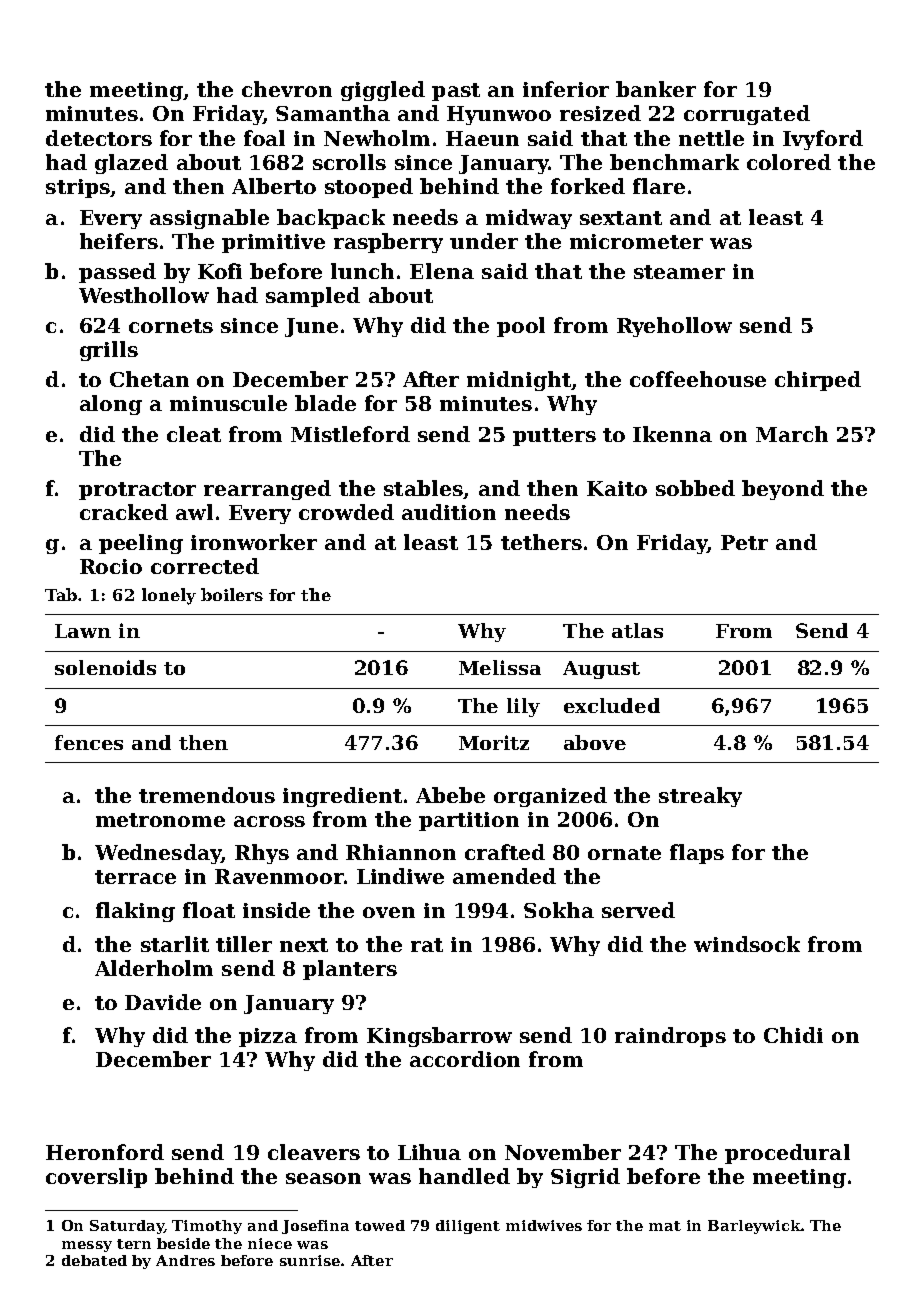 This image has width=924, height=1314. What do you see at coordinates (456, 92) in the image?
I see `past` at bounding box center [456, 92].
